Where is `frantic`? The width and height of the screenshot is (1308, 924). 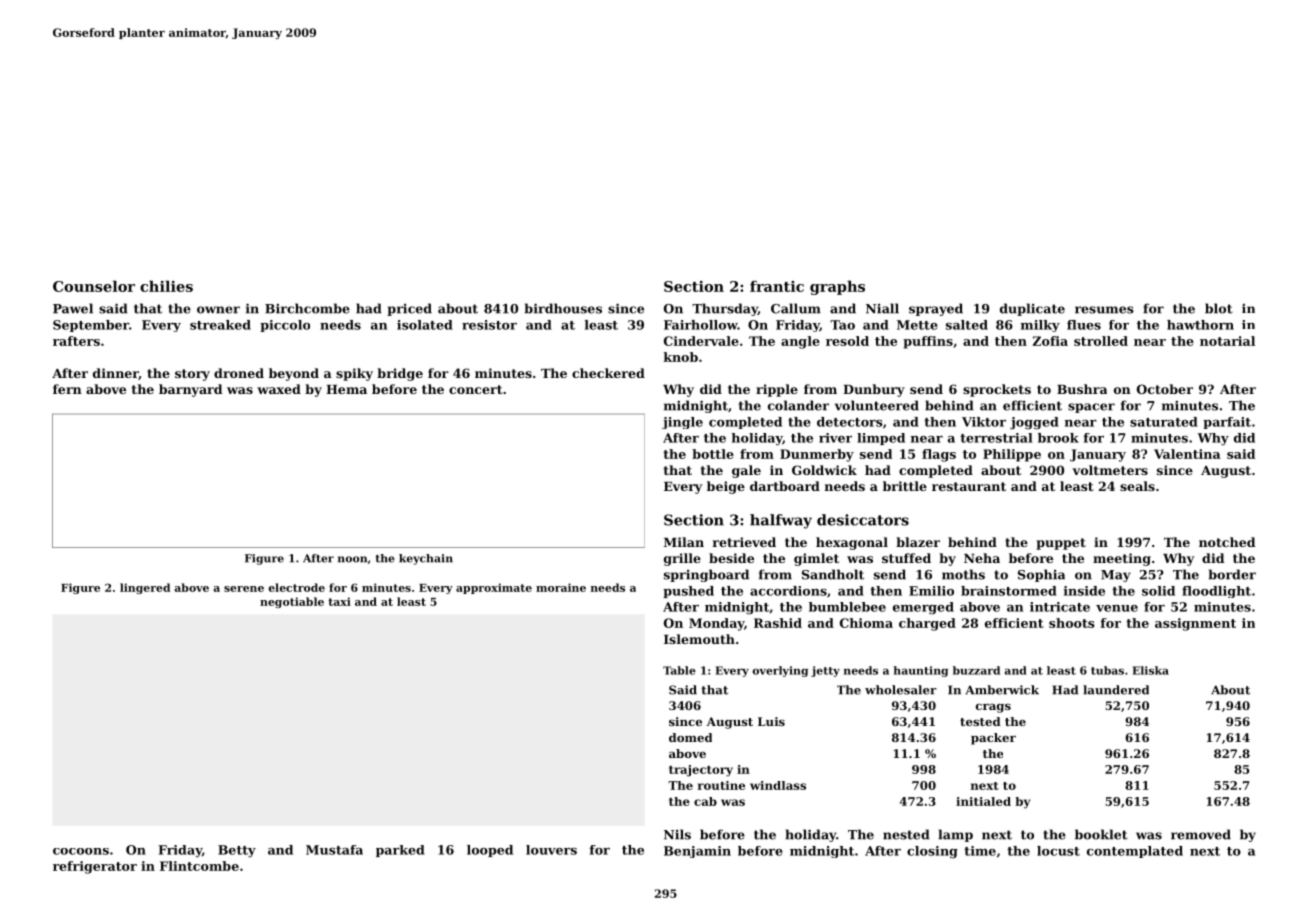
frantic is located at coordinates (777, 286).
